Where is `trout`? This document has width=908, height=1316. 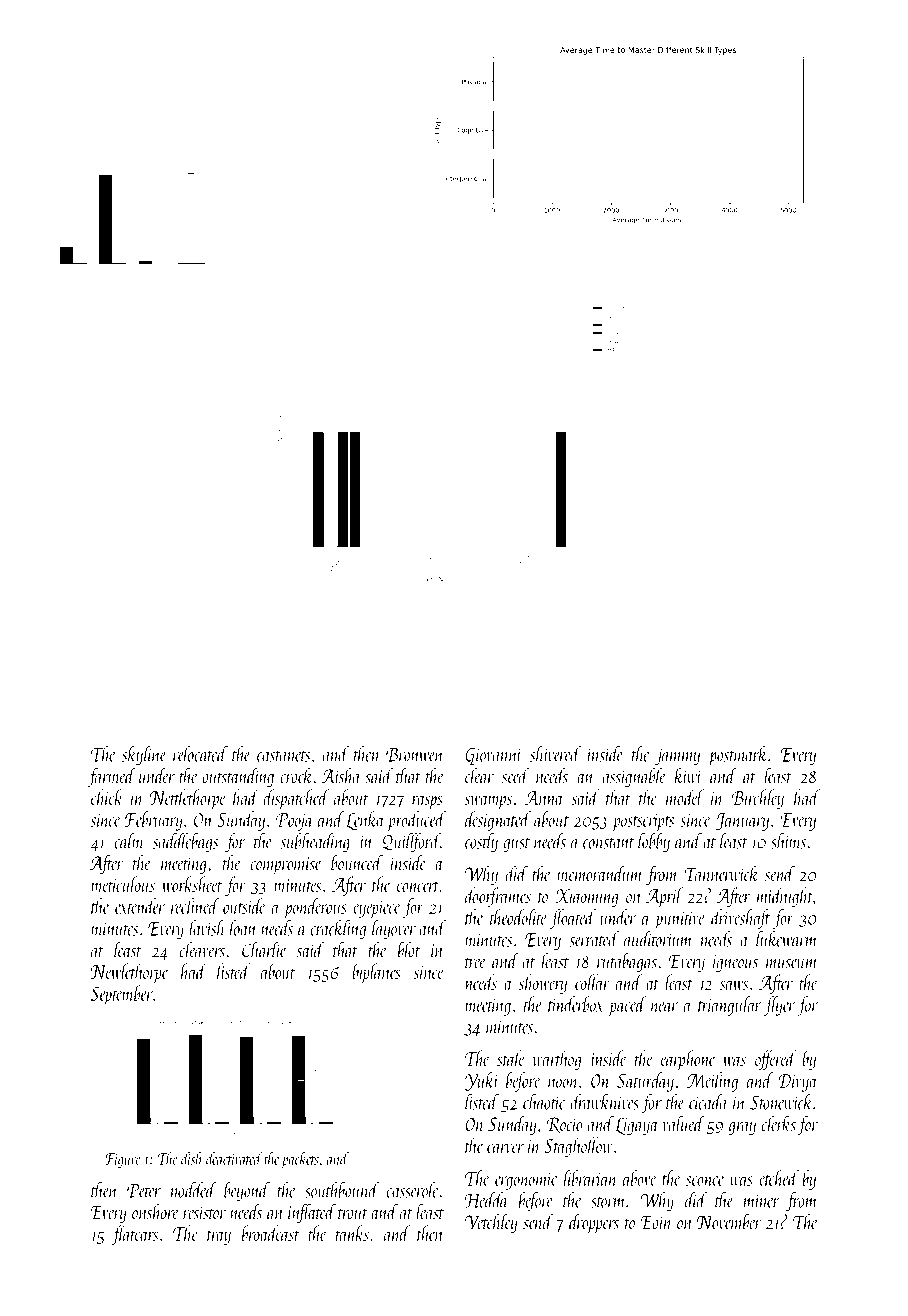 trout is located at coordinates (353, 1214).
